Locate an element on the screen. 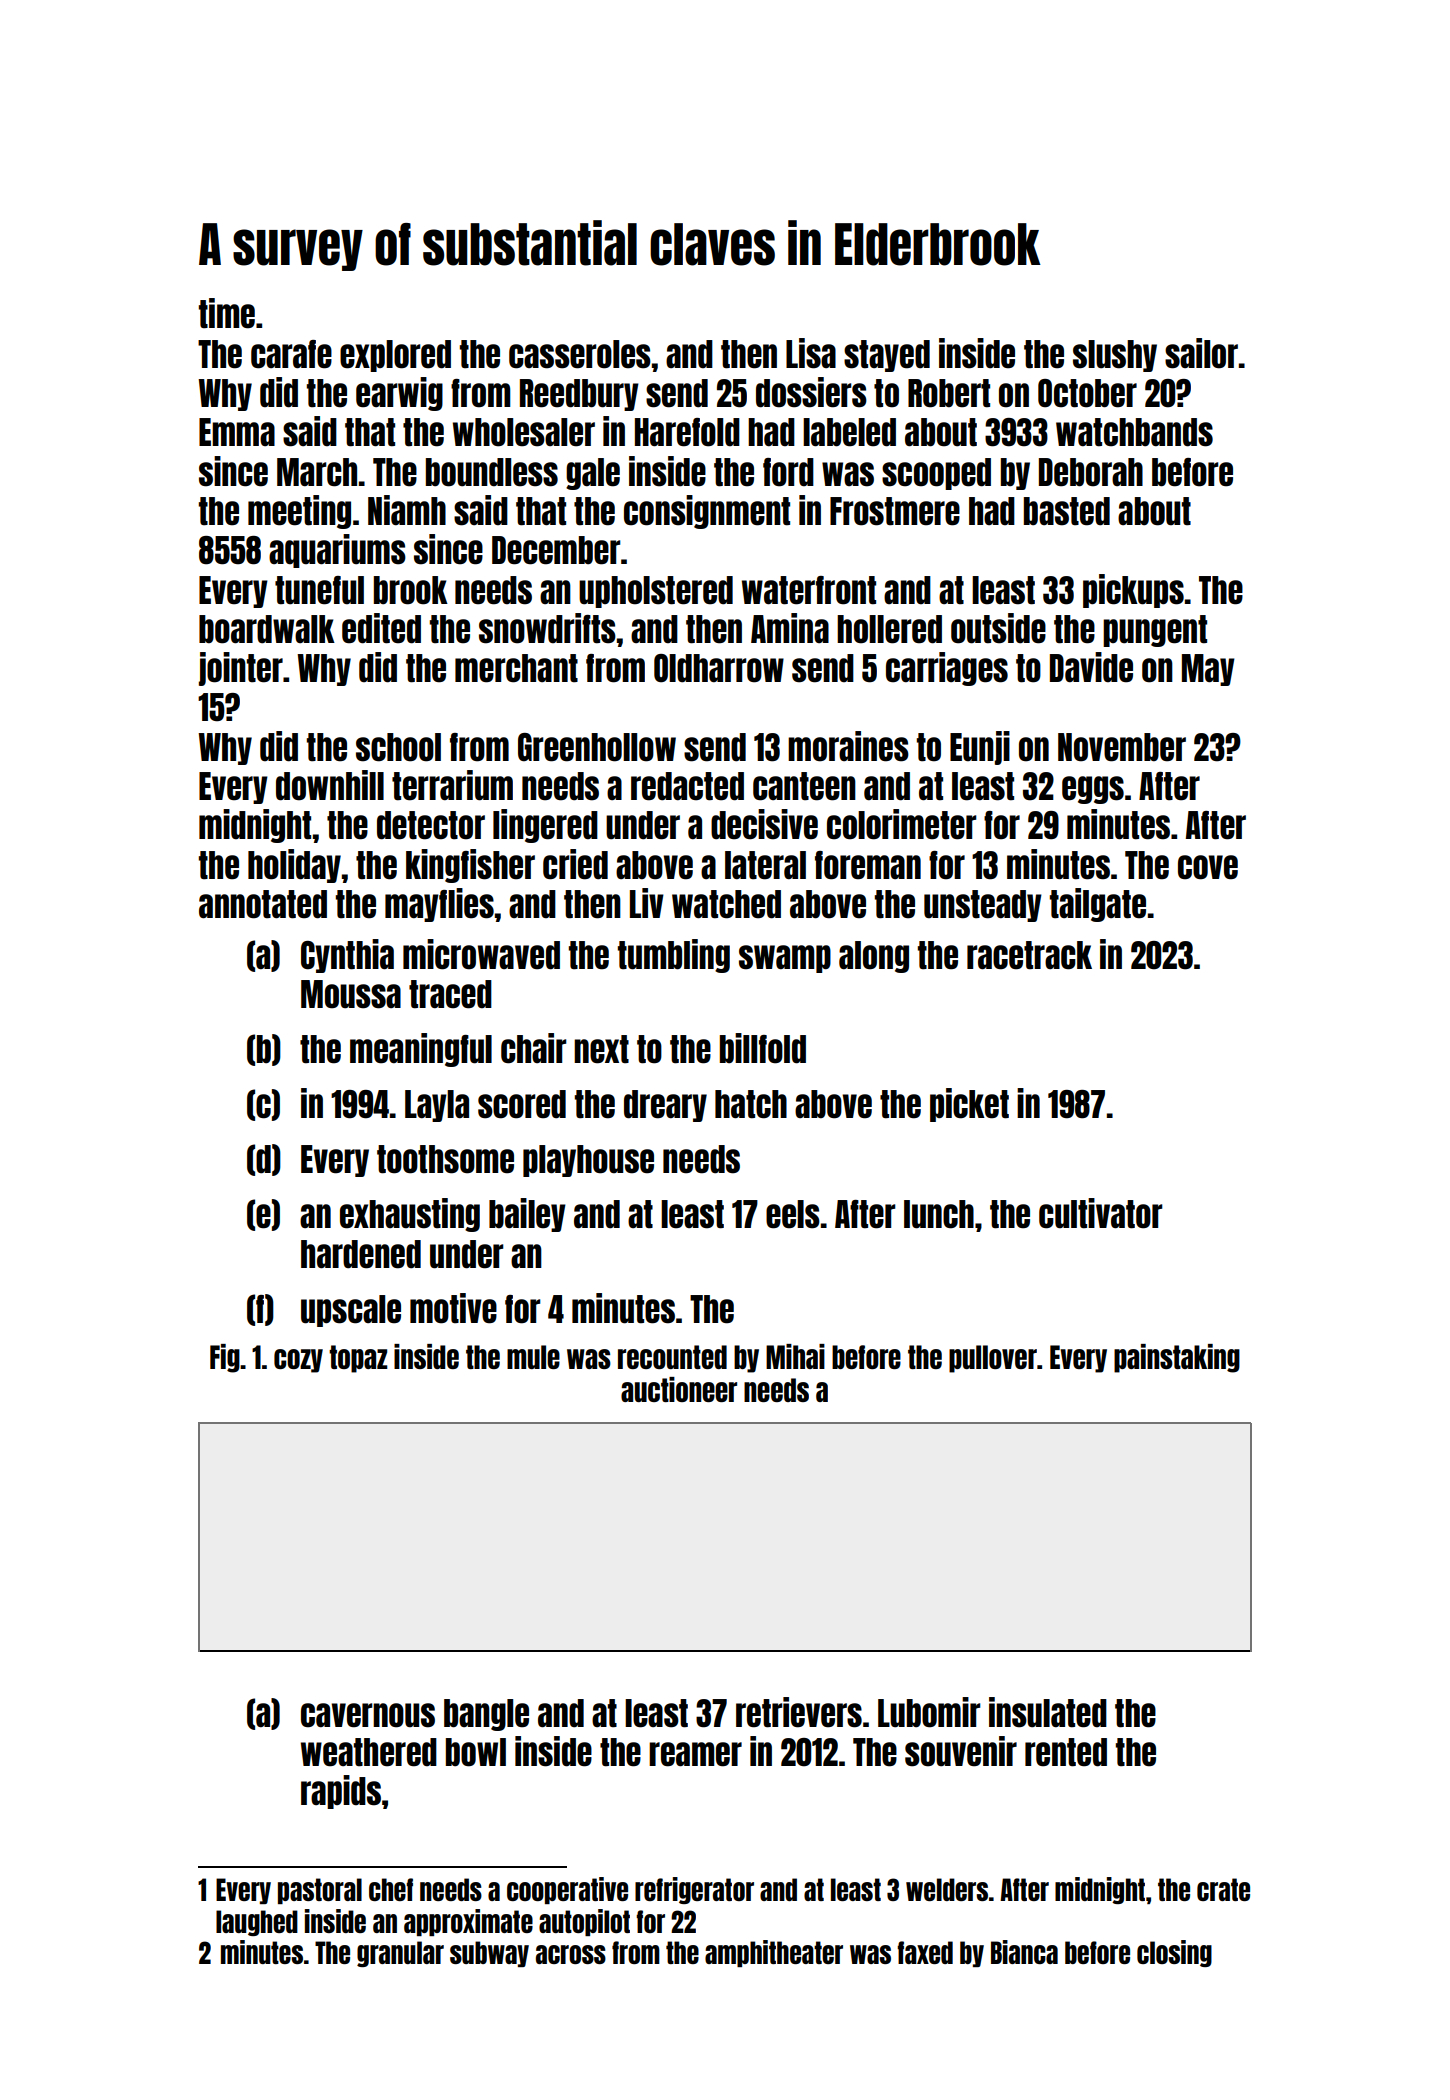  Moussa is located at coordinates (351, 994).
